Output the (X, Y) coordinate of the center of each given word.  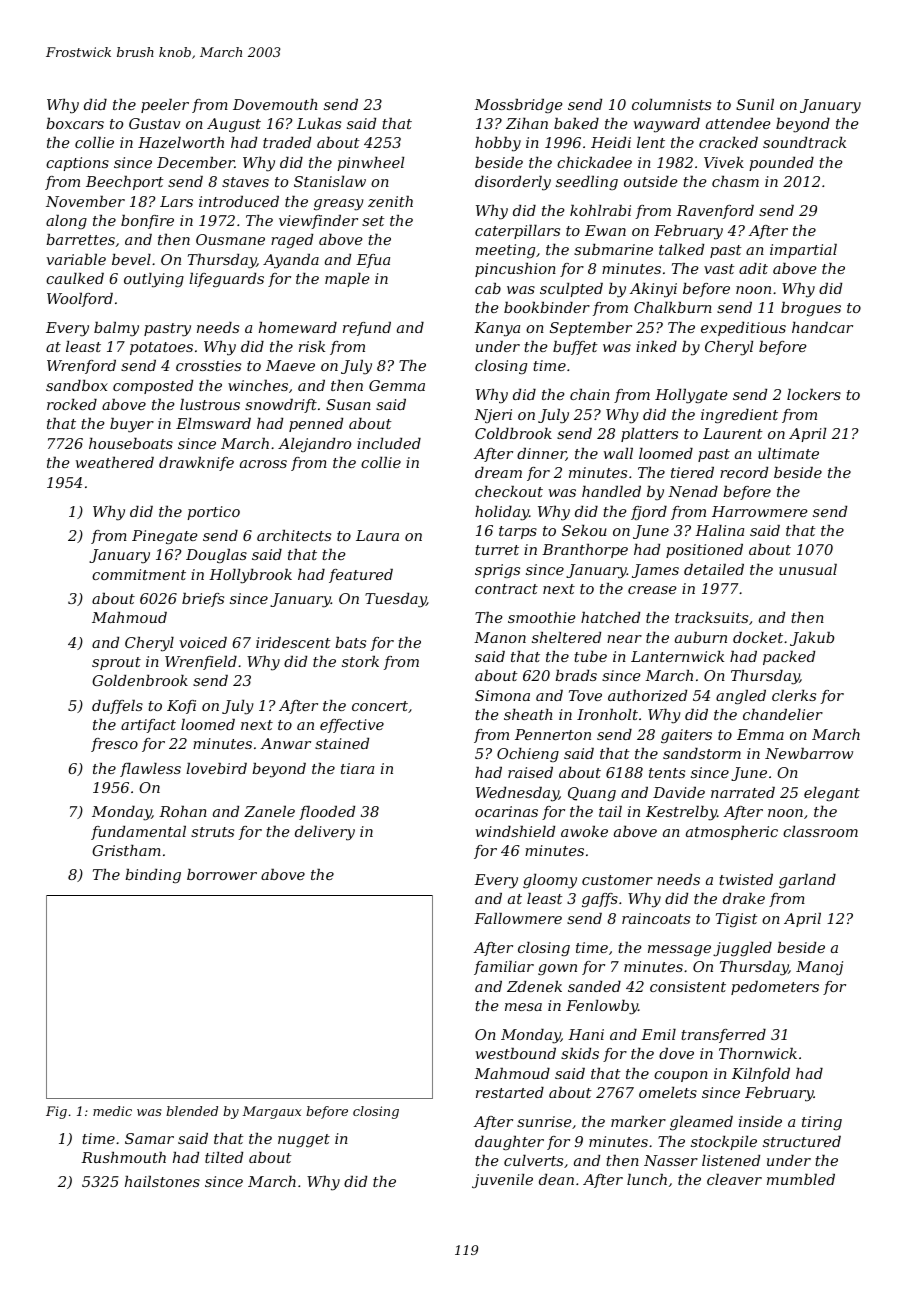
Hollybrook (250, 576)
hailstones (162, 1181)
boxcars (75, 123)
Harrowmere (760, 511)
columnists (671, 104)
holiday (502, 513)
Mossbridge (518, 106)
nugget (304, 1141)
